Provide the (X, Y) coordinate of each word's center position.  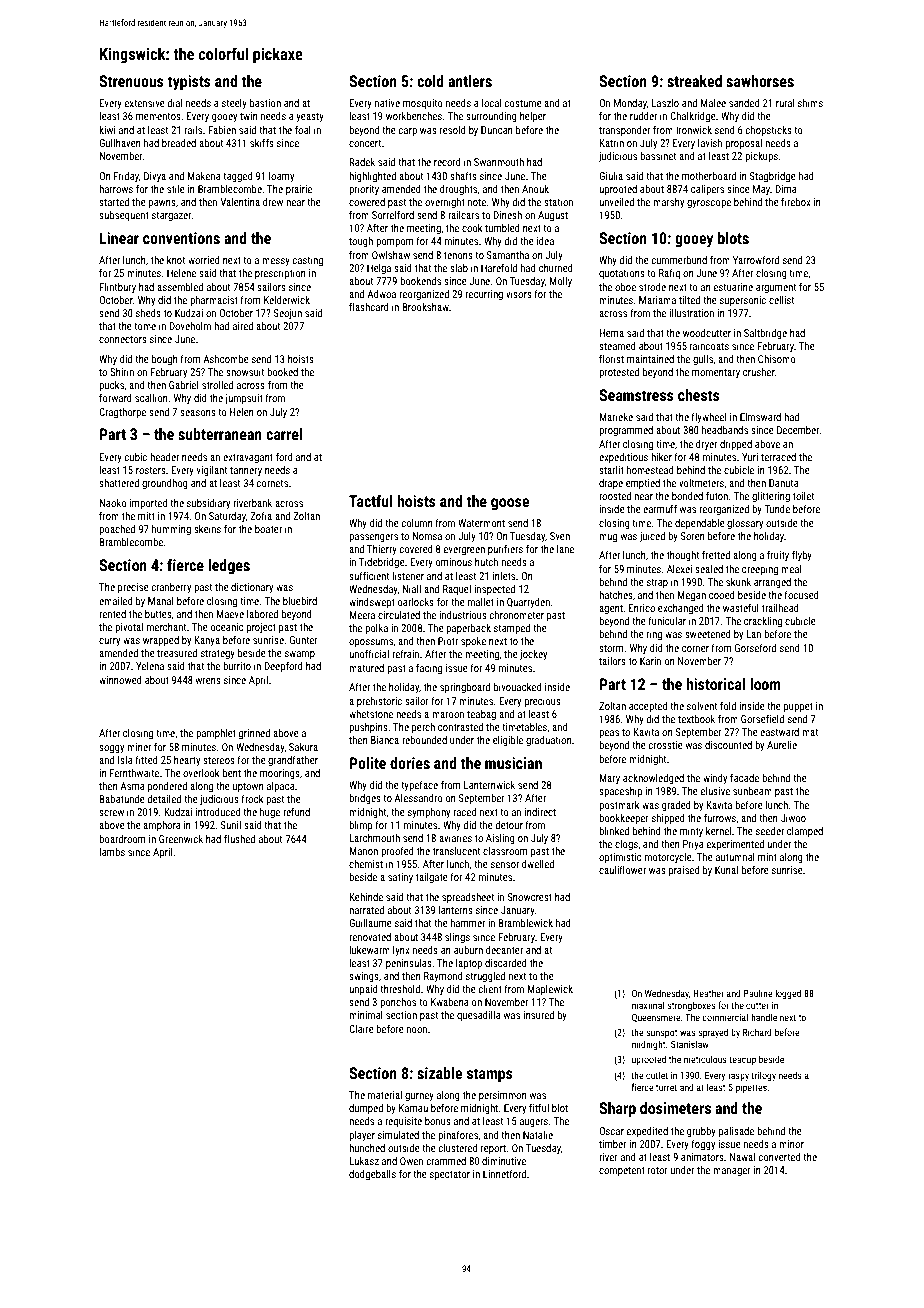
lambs (112, 852)
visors (519, 294)
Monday (630, 104)
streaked (694, 81)
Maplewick (550, 990)
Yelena (150, 666)
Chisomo (777, 359)
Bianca (385, 740)
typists (189, 83)
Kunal (726, 870)
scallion (151, 398)
